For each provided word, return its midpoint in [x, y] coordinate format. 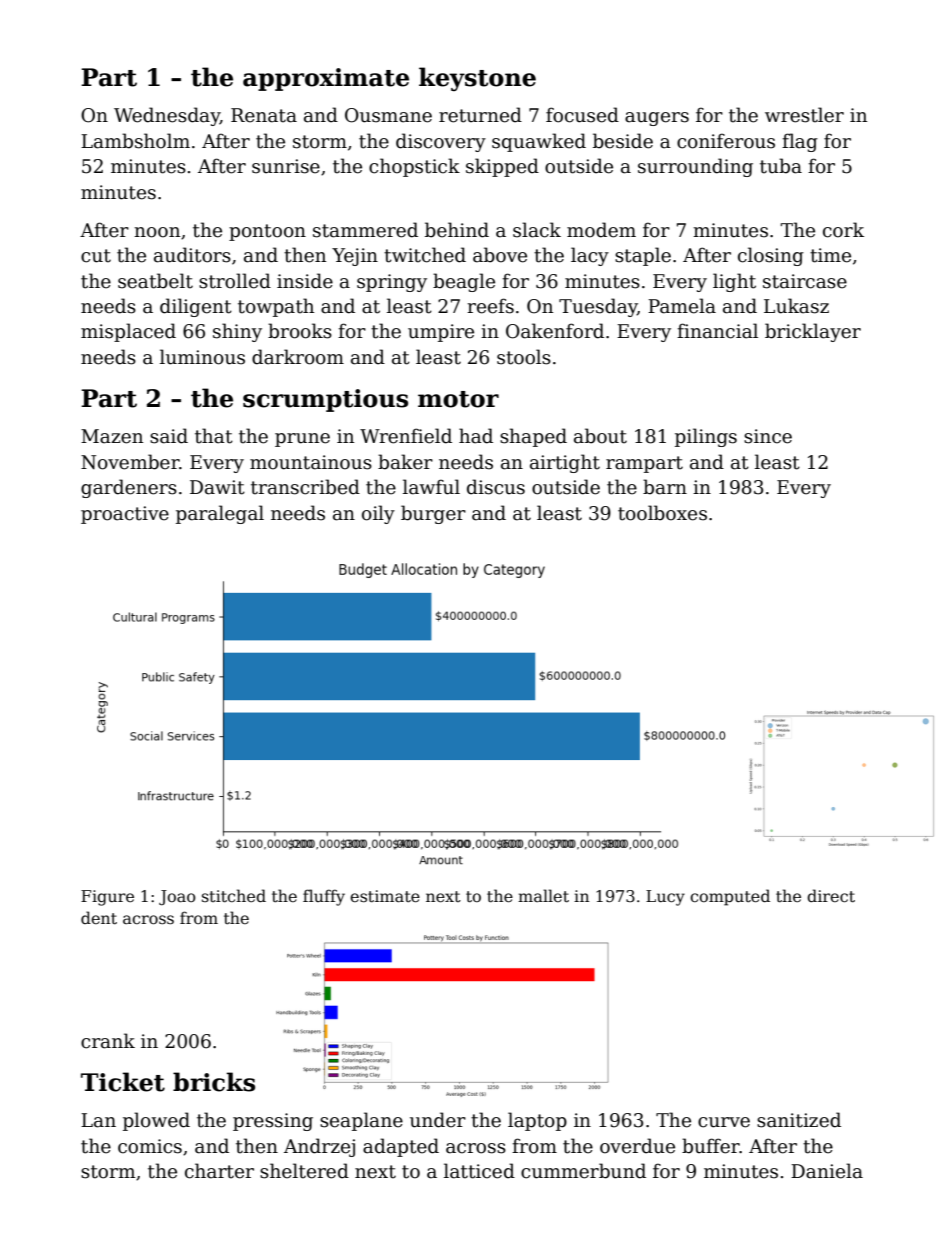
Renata [264, 115]
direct [831, 896]
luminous [202, 357]
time [830, 255]
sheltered [304, 1171]
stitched [234, 895]
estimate [385, 896]
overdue [637, 1146]
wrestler [804, 115]
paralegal [220, 514]
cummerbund [583, 1171]
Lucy [665, 898]
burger [433, 514]
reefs [490, 306]
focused [582, 115]
